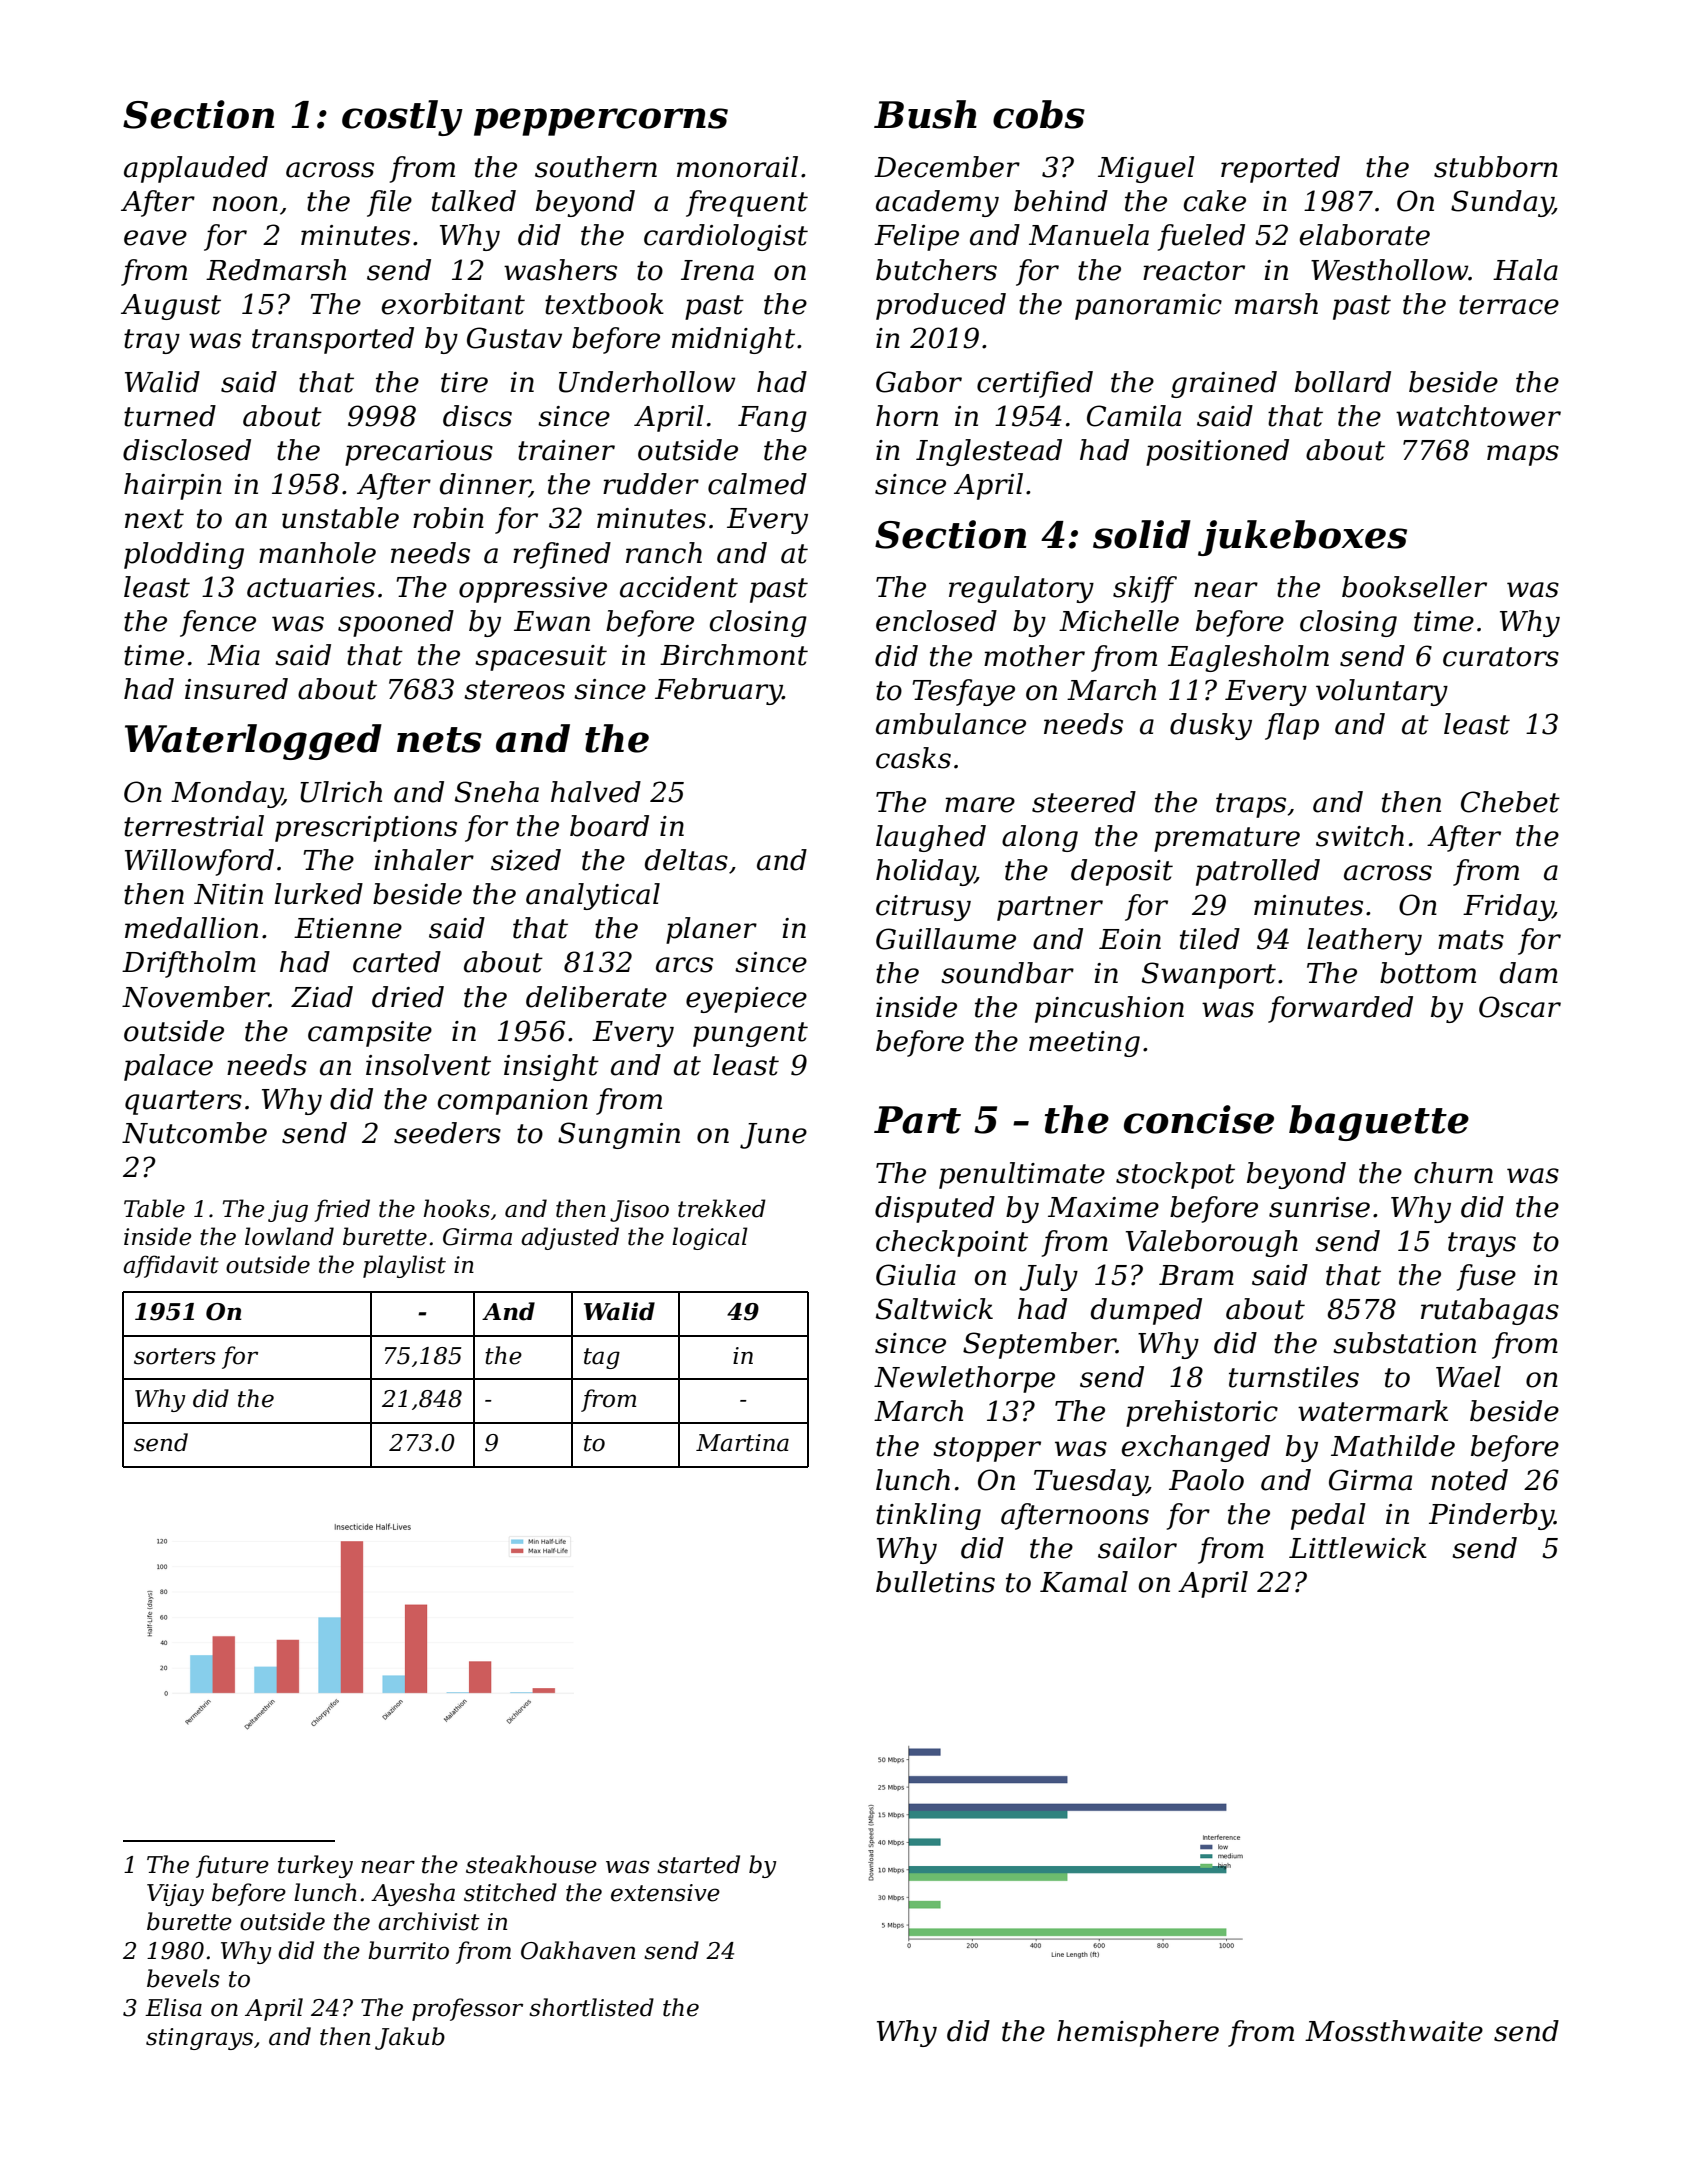 This screenshot has height=2178, width=1683. I want to click on fuse, so click(1486, 1277).
